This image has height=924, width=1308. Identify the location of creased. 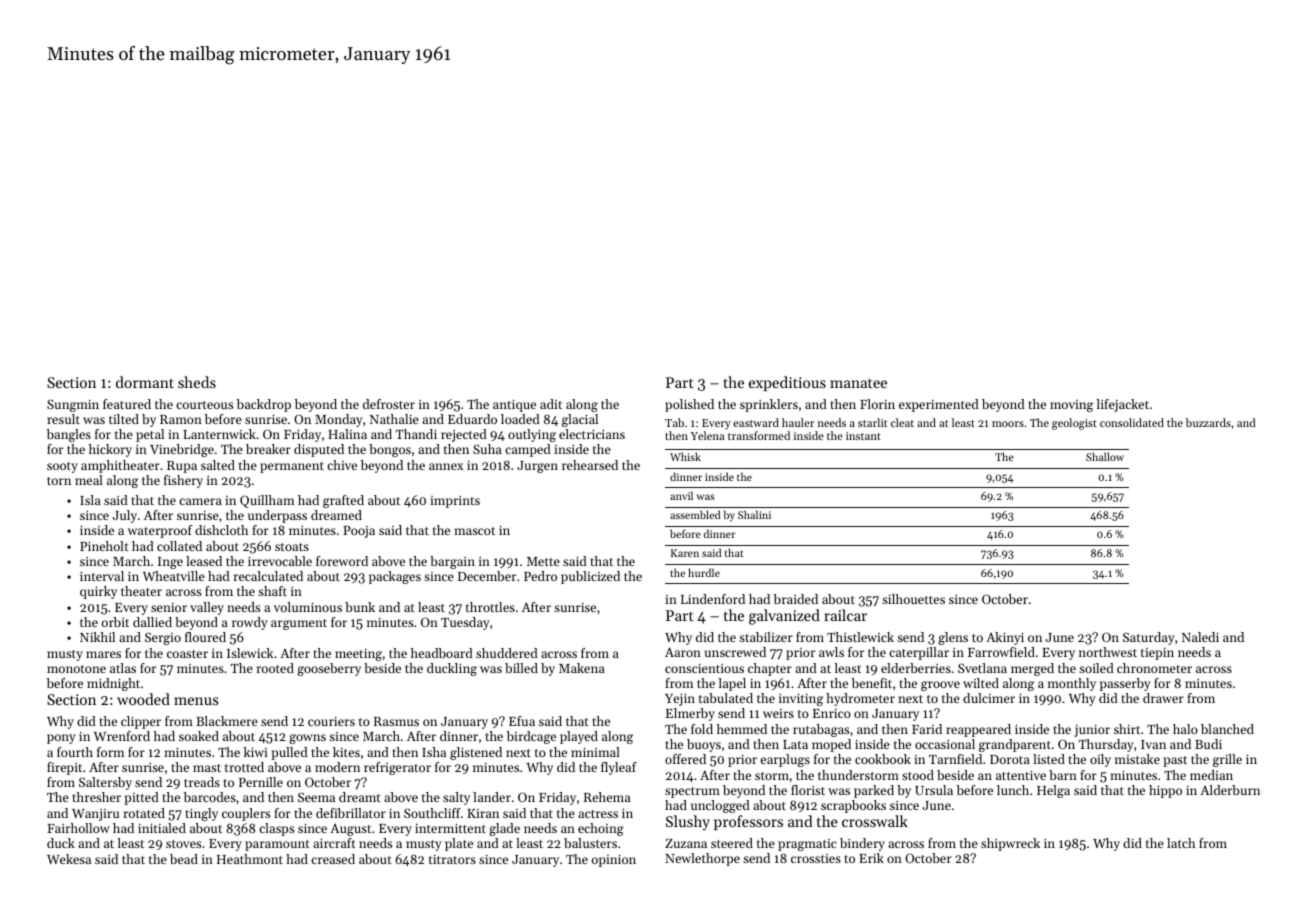
(333, 859).
